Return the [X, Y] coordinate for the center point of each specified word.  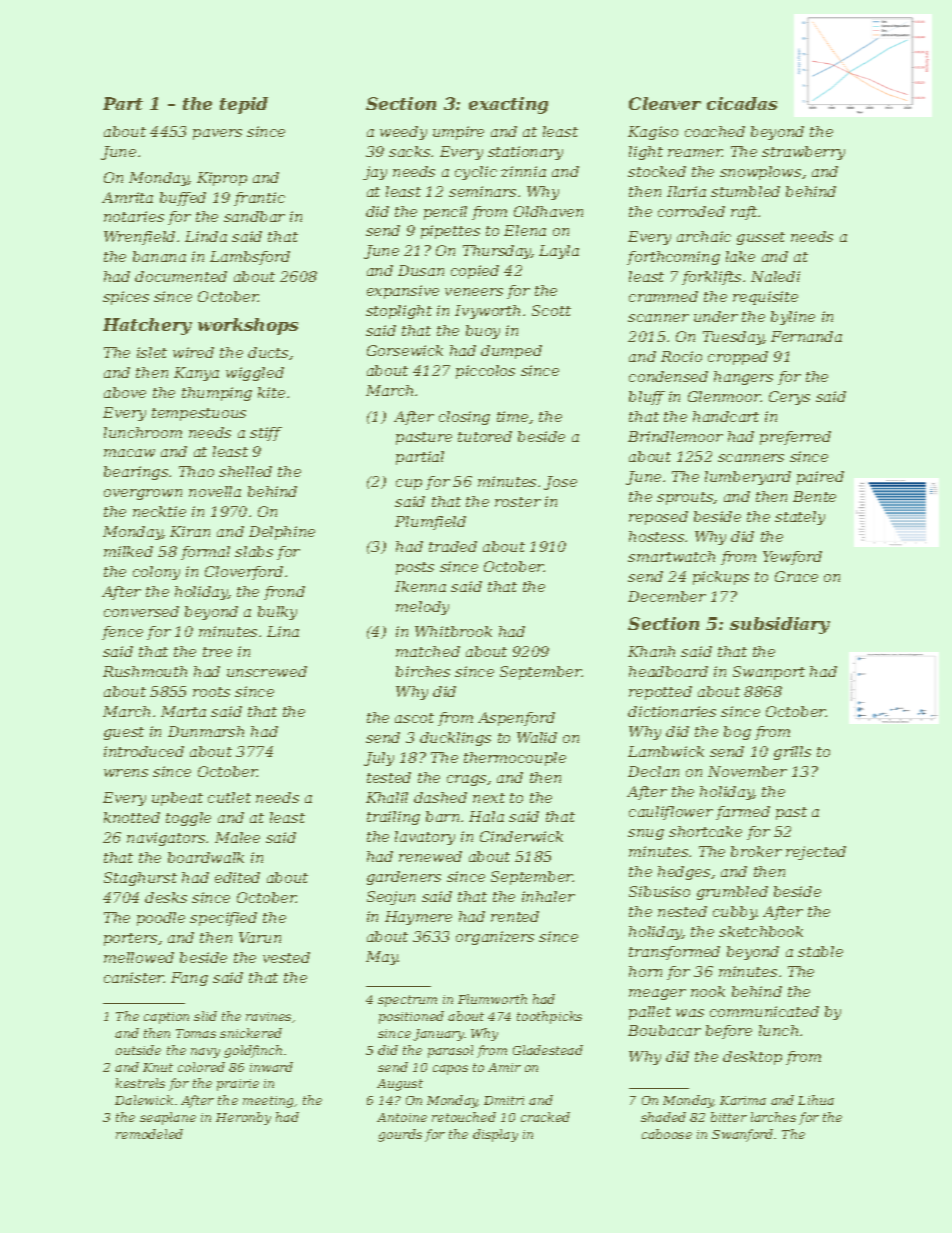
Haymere [418, 918]
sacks [409, 151]
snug [646, 834]
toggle [188, 819]
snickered [251, 1033]
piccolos [485, 372]
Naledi [775, 276]
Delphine [282, 533]
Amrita [127, 197]
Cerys [789, 398]
